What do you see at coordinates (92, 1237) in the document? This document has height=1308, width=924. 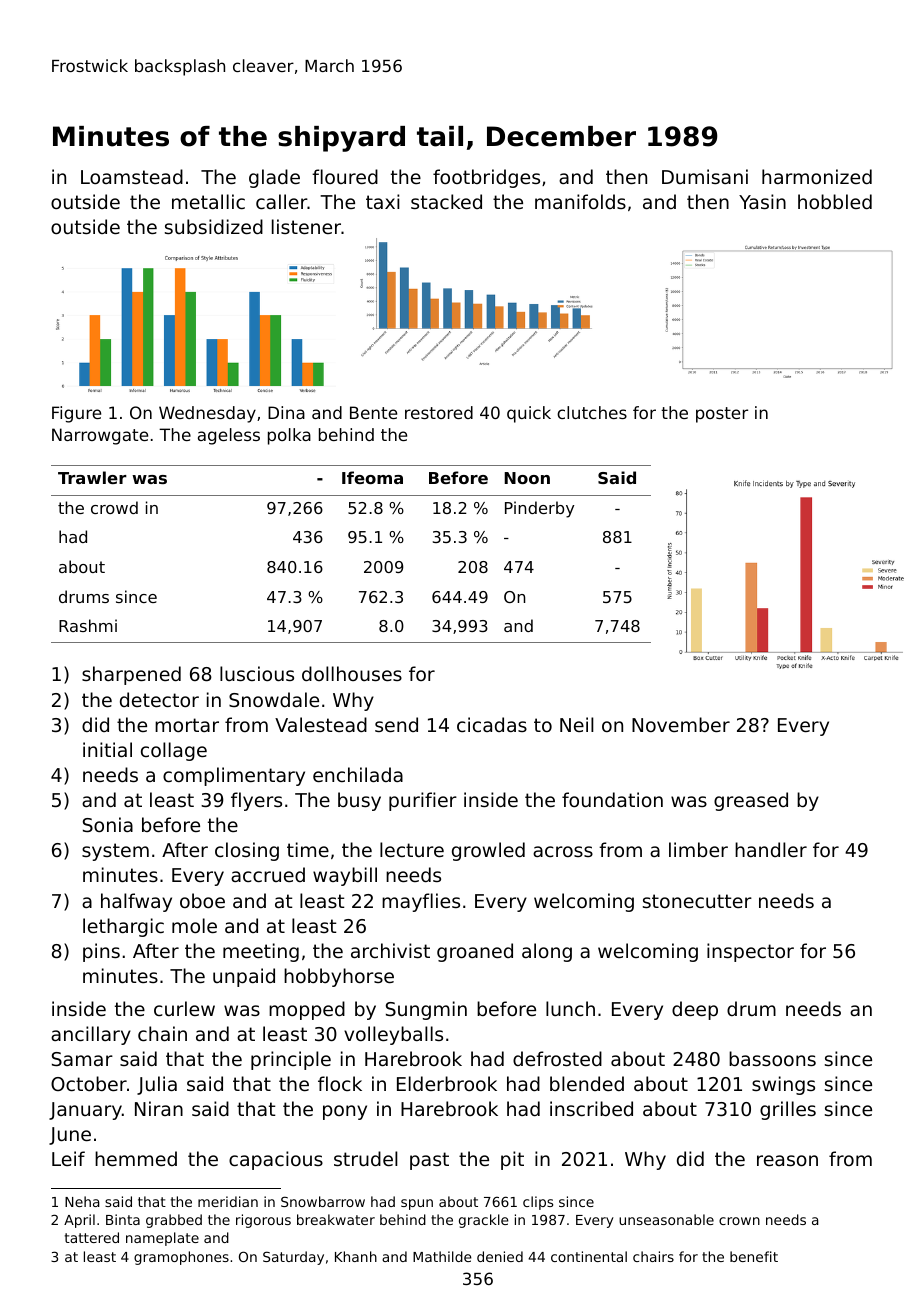 I see `tattered` at bounding box center [92, 1237].
